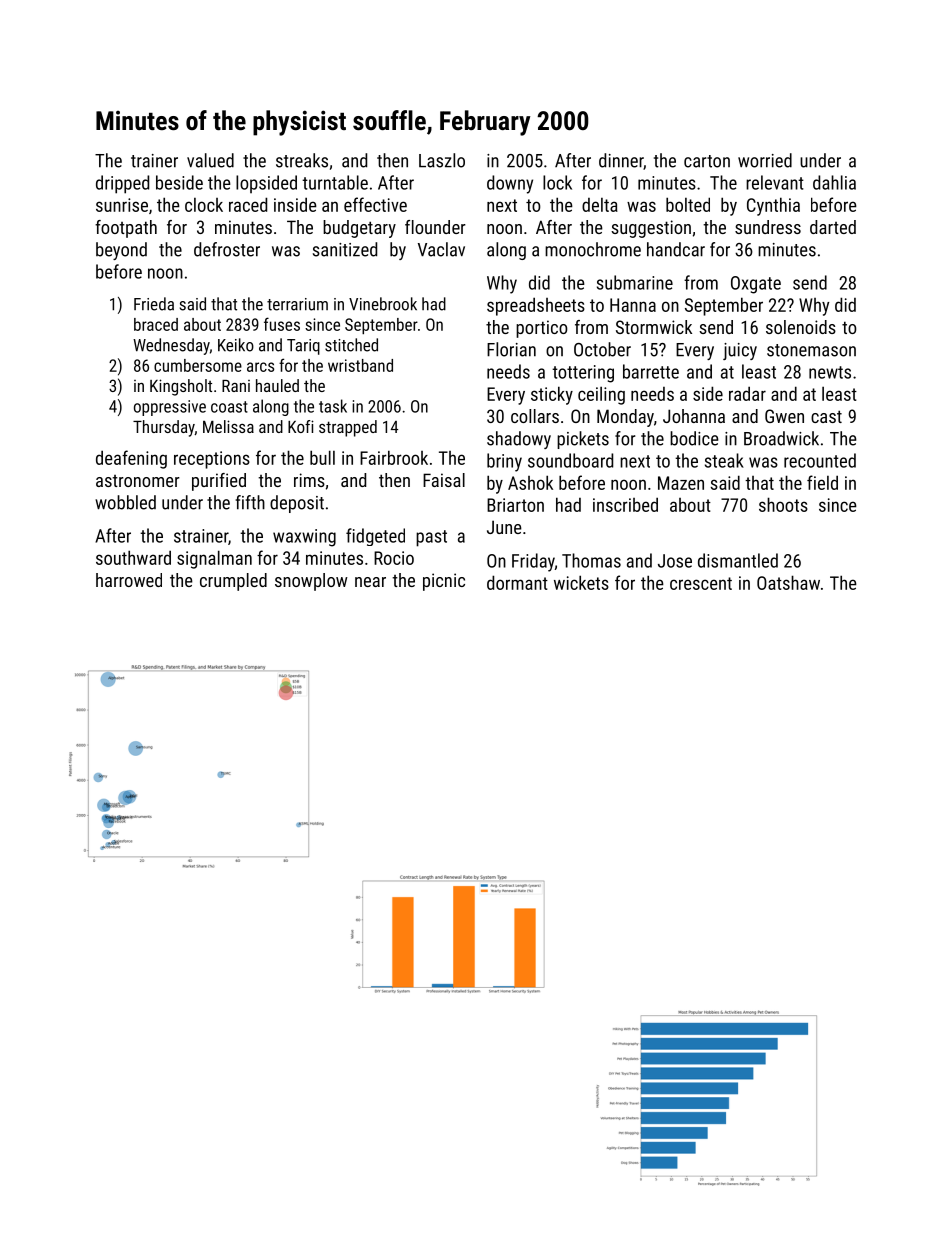 The width and height of the screenshot is (952, 1233). Describe the element at coordinates (441, 249) in the screenshot. I see `Vaclav` at that location.
